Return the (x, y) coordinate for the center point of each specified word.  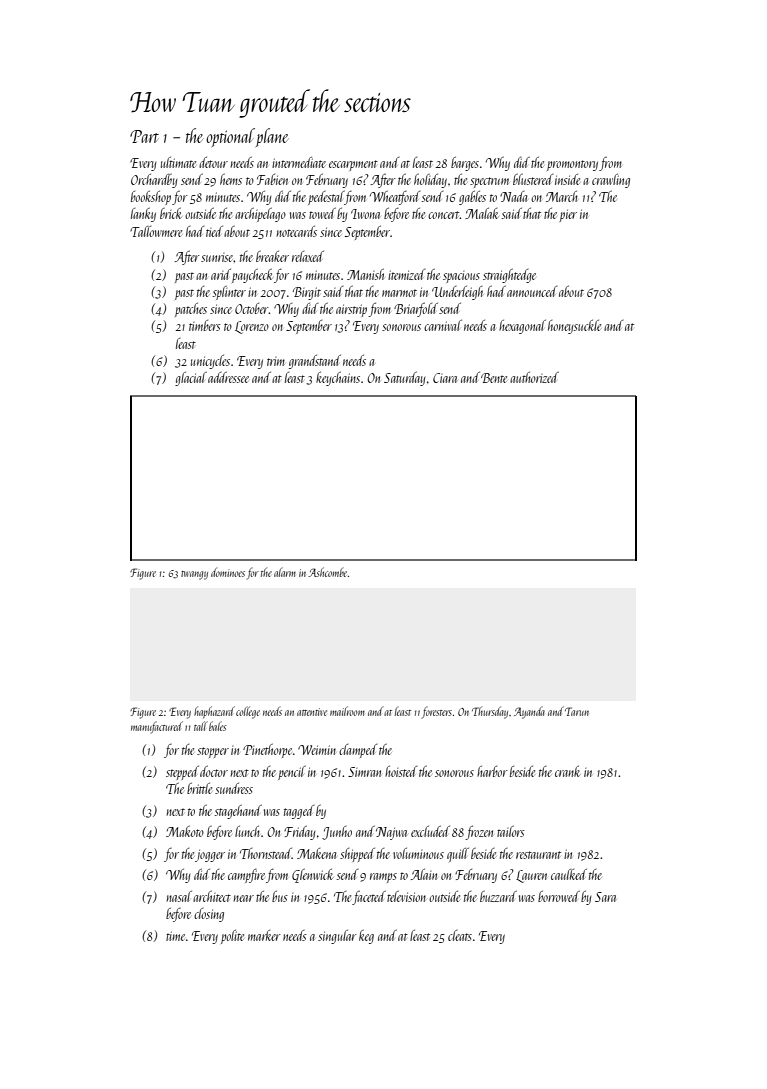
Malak (481, 213)
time (175, 936)
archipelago (260, 215)
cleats (460, 935)
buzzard (498, 896)
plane (272, 137)
